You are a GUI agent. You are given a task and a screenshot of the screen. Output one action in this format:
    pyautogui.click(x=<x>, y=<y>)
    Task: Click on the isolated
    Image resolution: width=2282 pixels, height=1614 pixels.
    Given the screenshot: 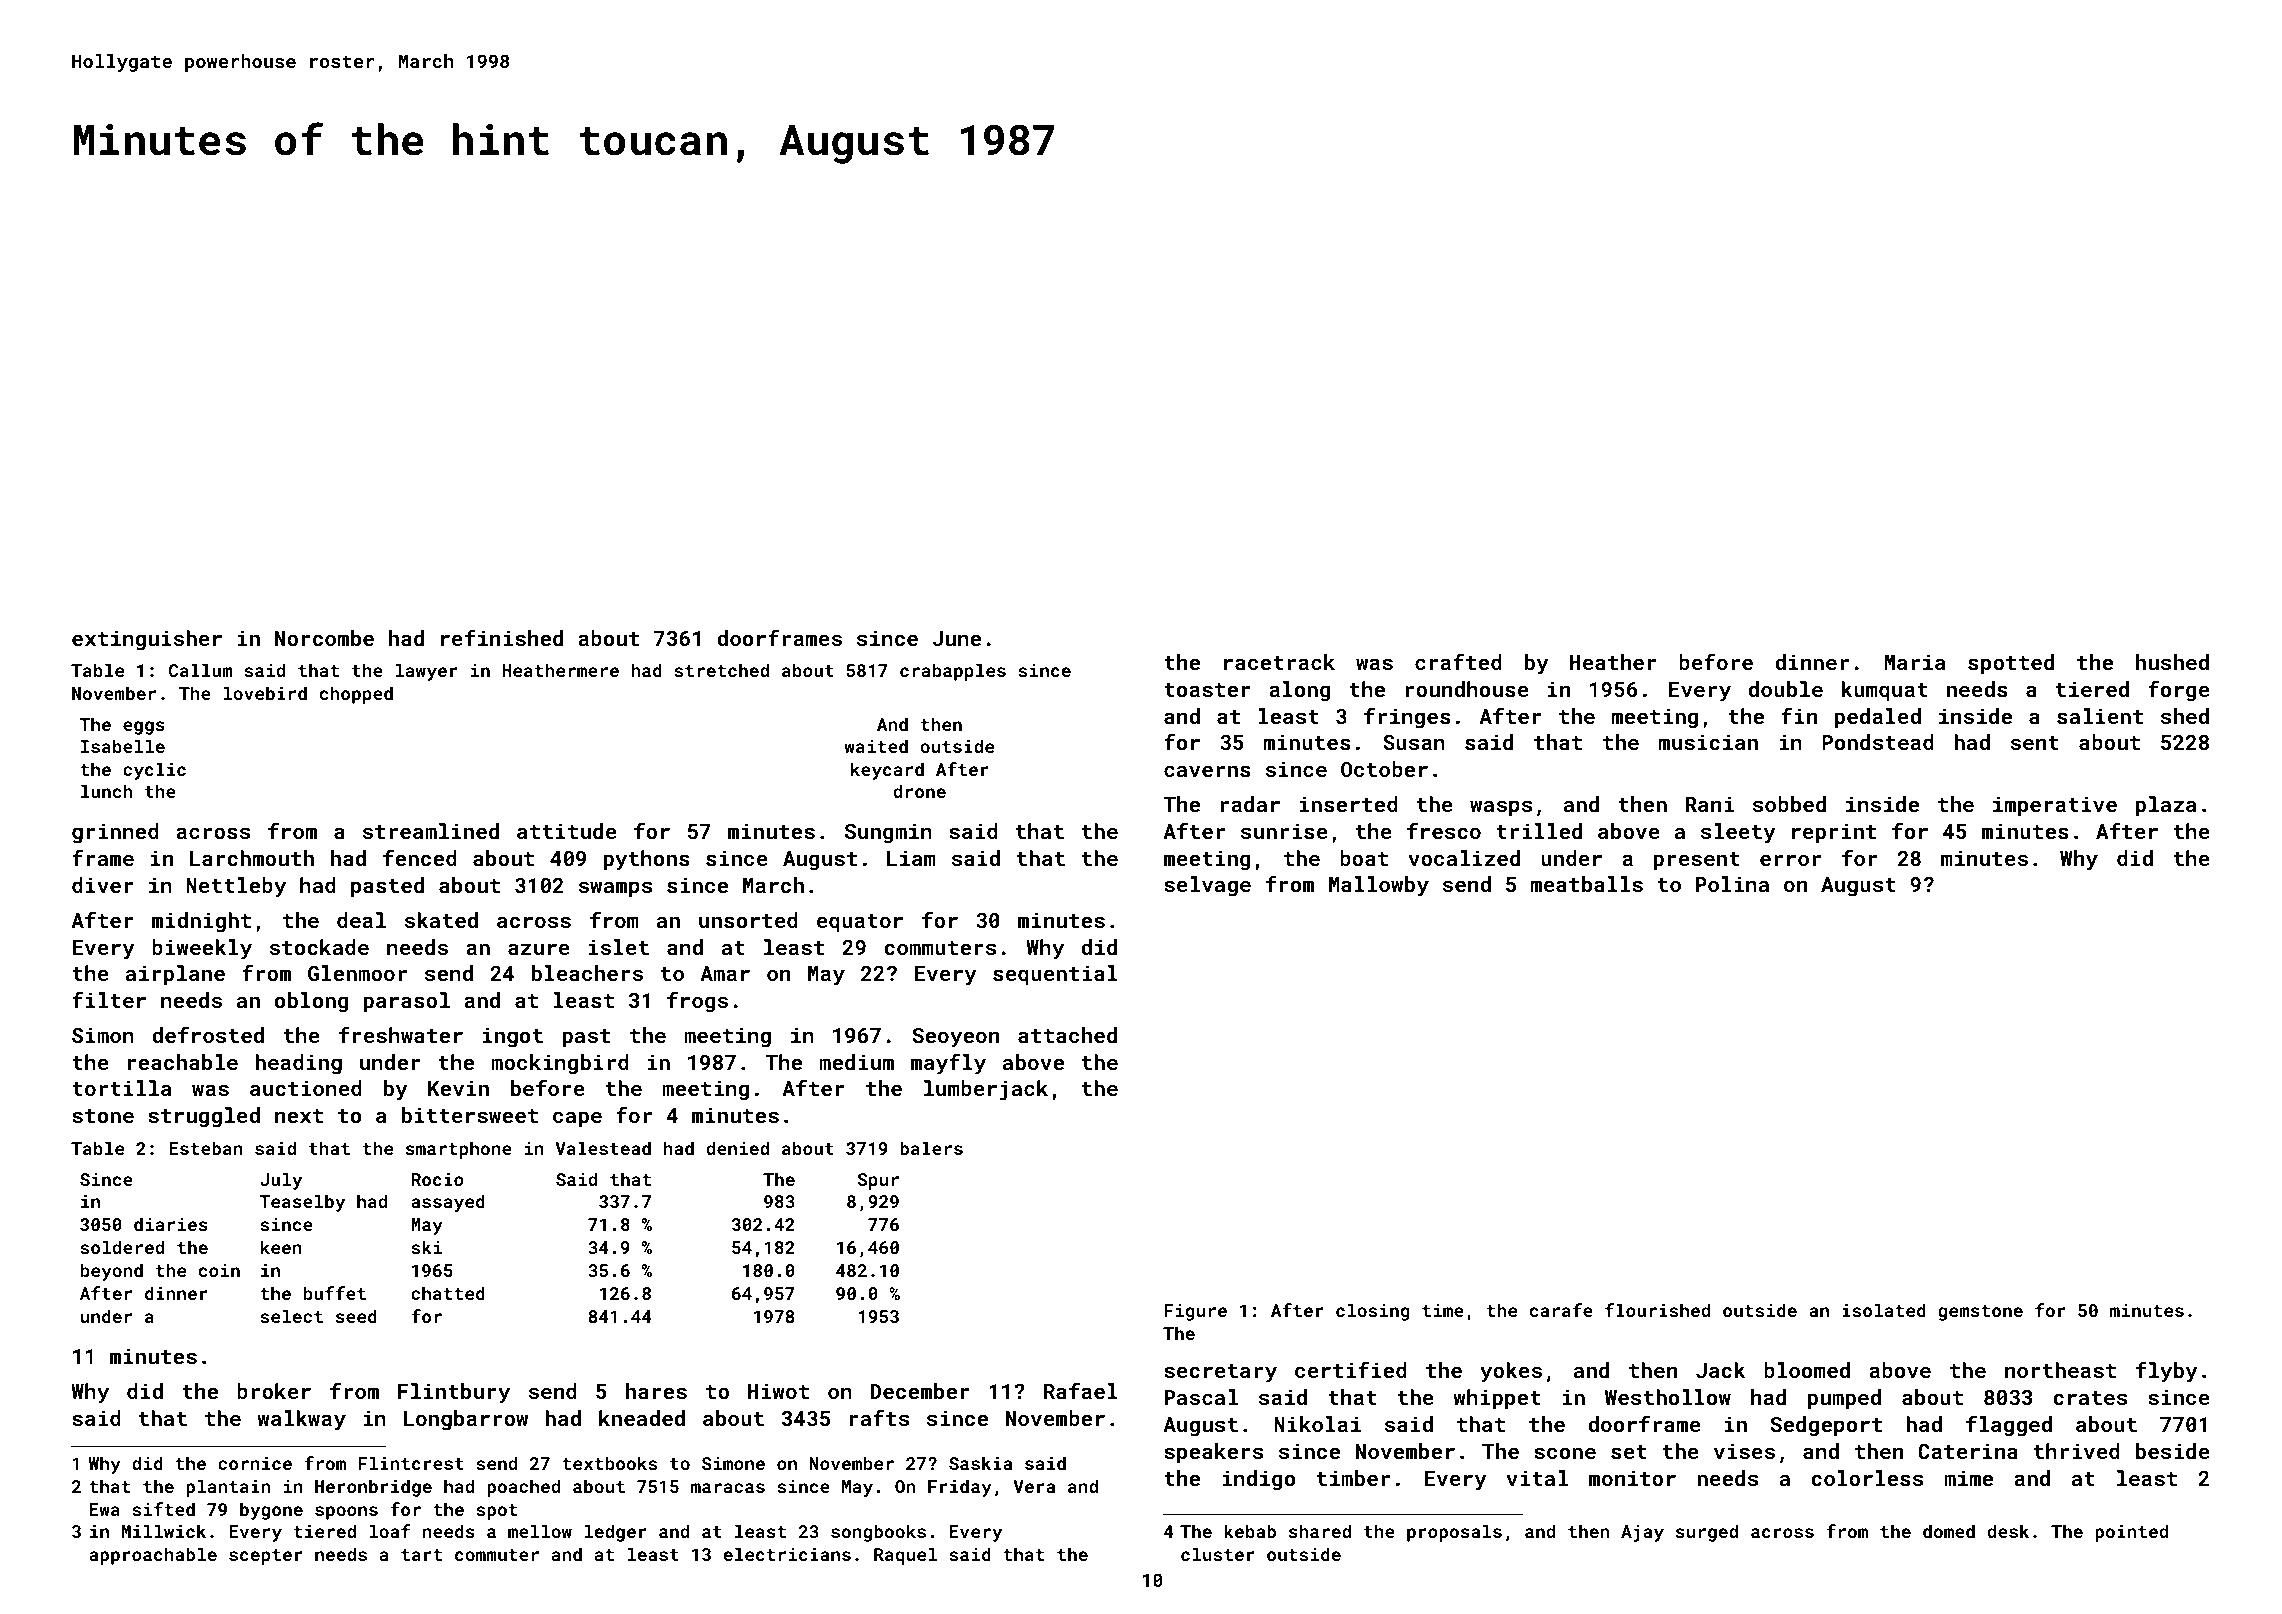 What is the action you would take?
    pyautogui.click(x=1884, y=1310)
